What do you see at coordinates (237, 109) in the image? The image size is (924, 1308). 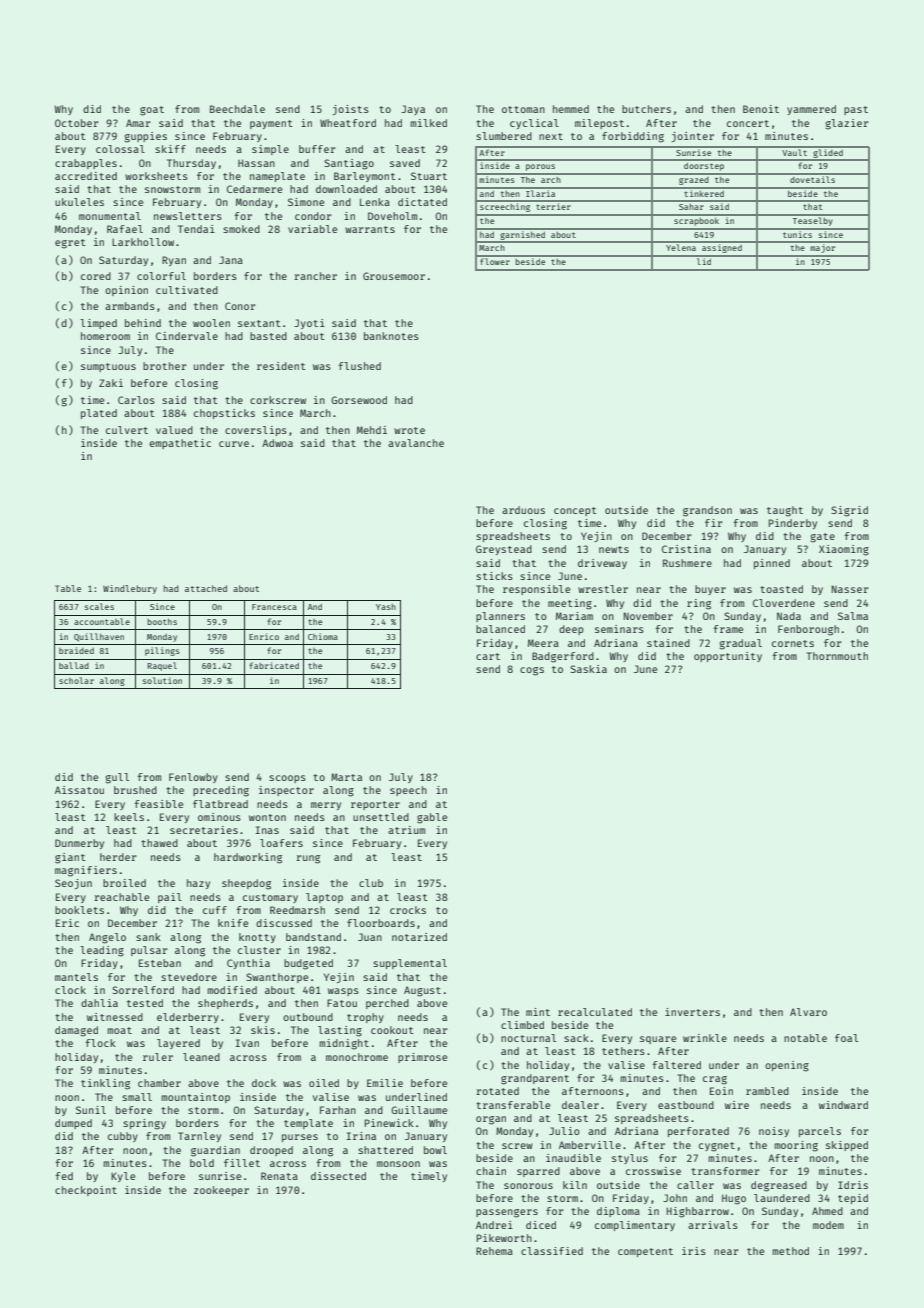 I see `Beechdale` at bounding box center [237, 109].
